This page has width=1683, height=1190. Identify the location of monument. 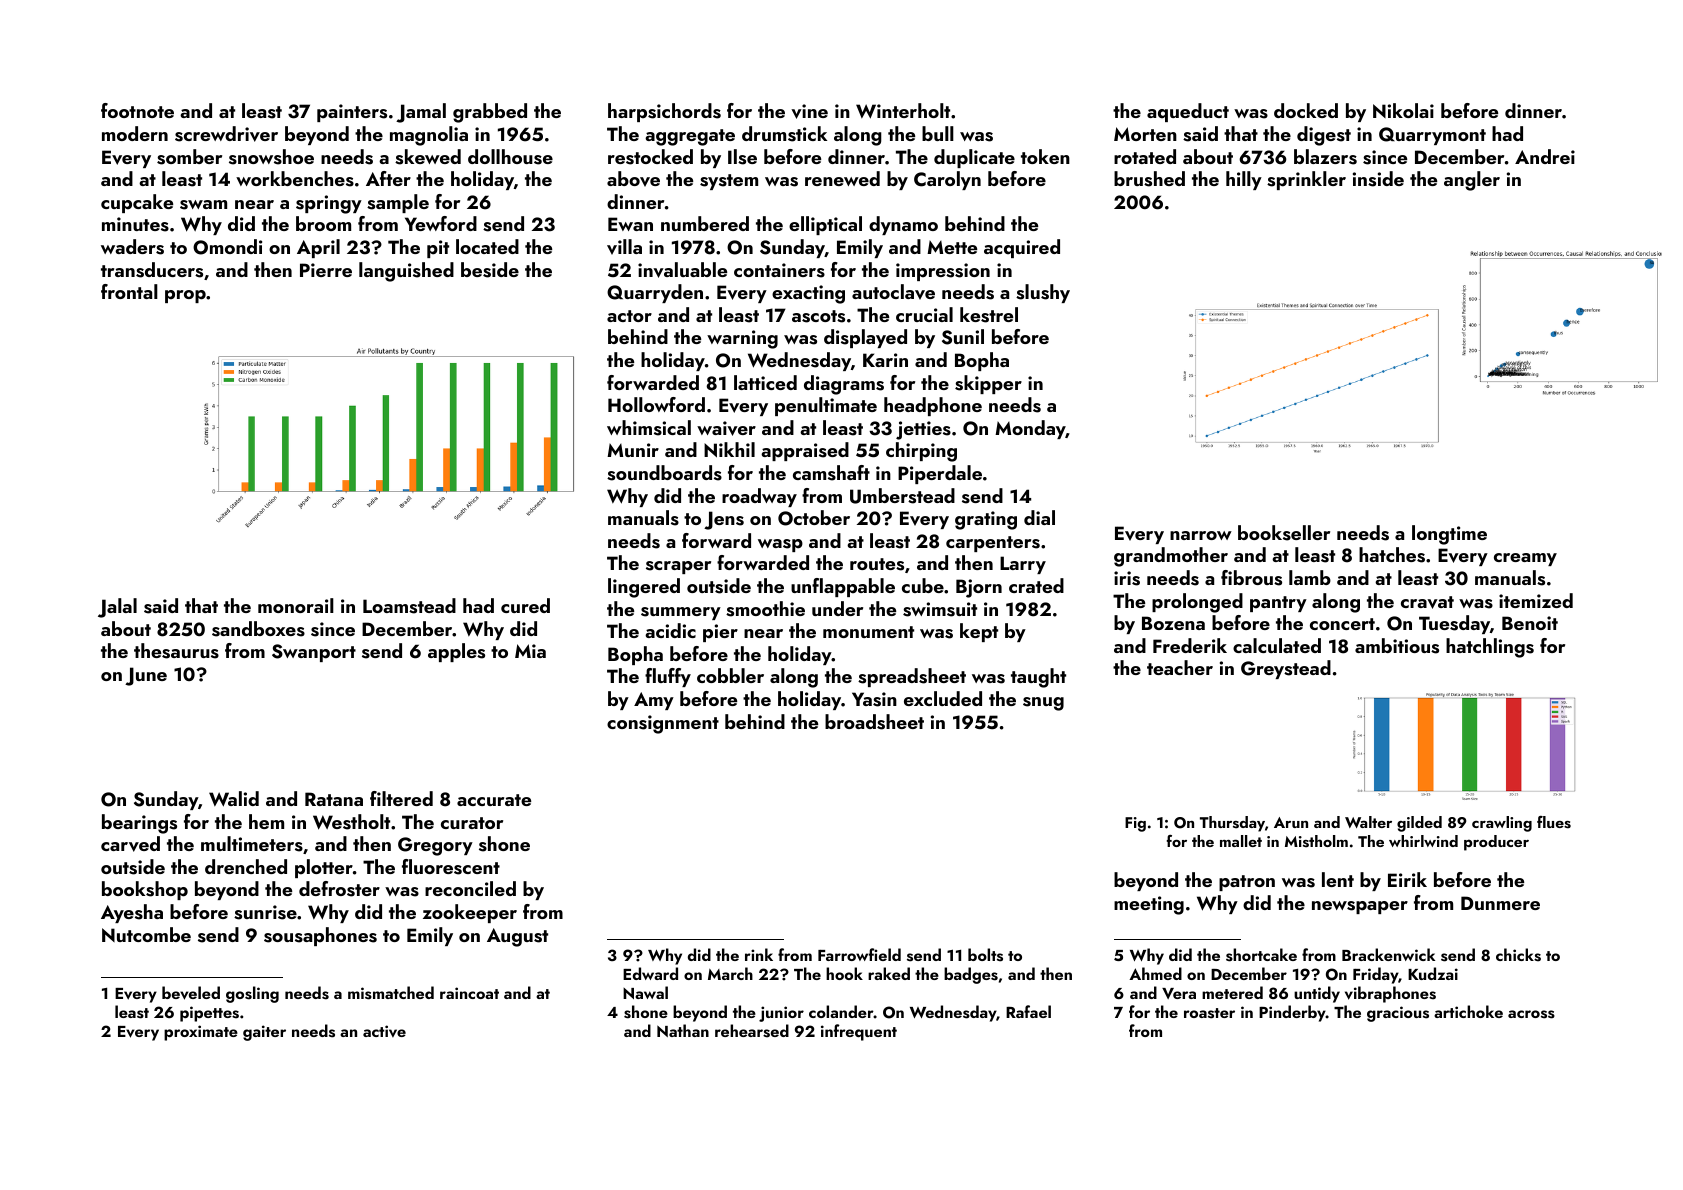
(868, 632).
